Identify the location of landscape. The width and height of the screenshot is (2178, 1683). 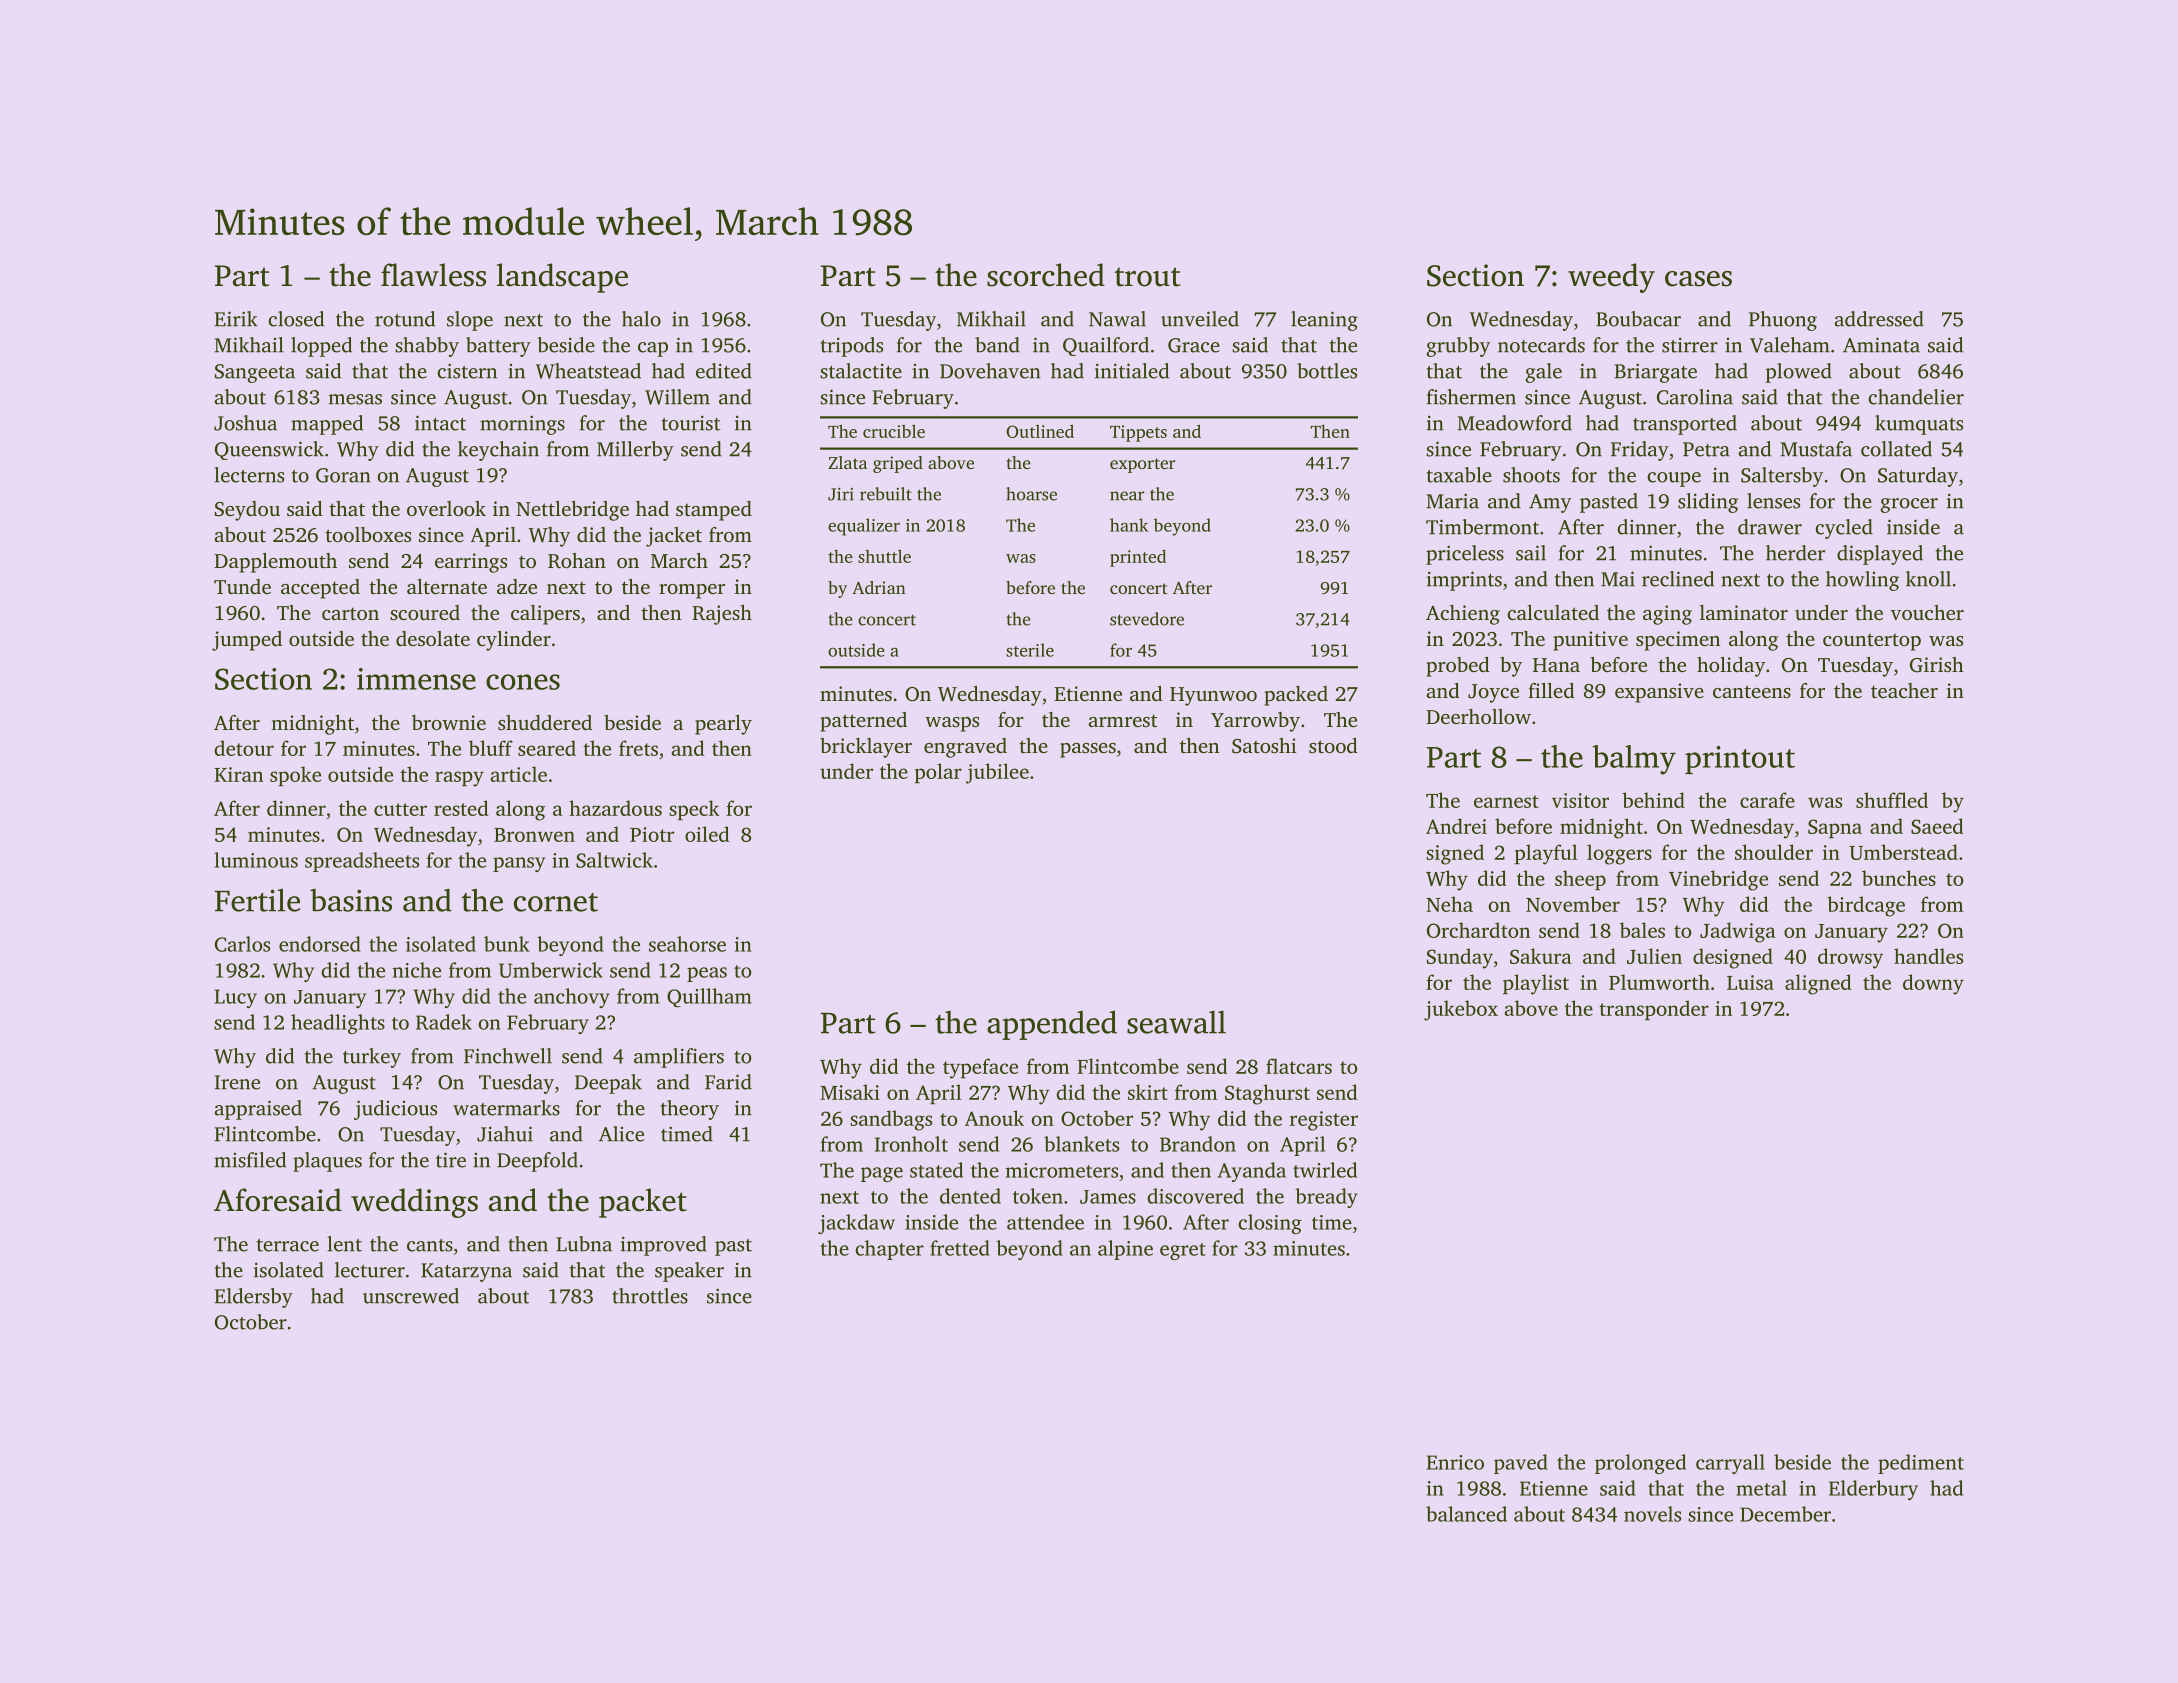
(562, 278).
